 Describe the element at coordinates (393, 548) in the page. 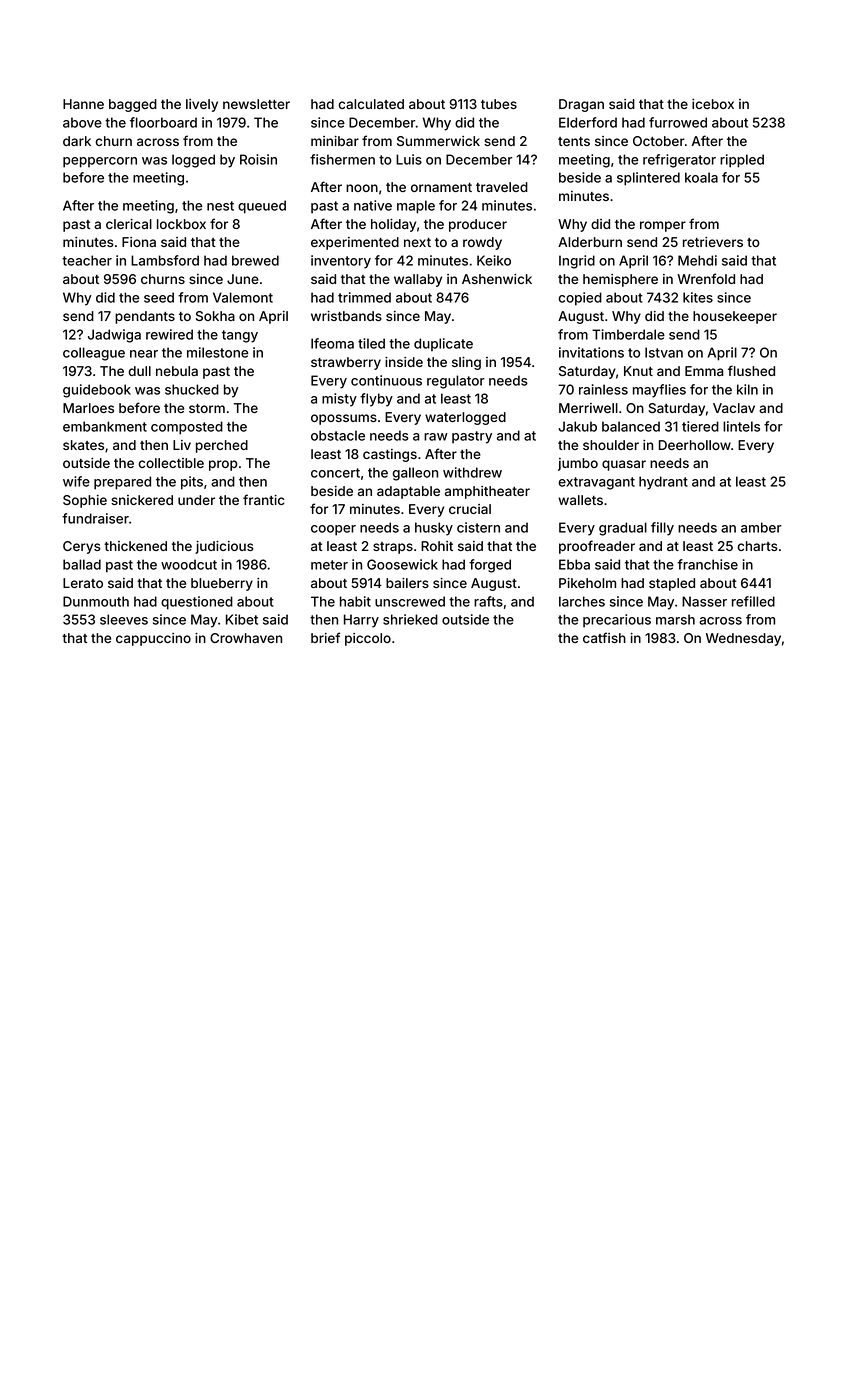

I see `straps` at that location.
